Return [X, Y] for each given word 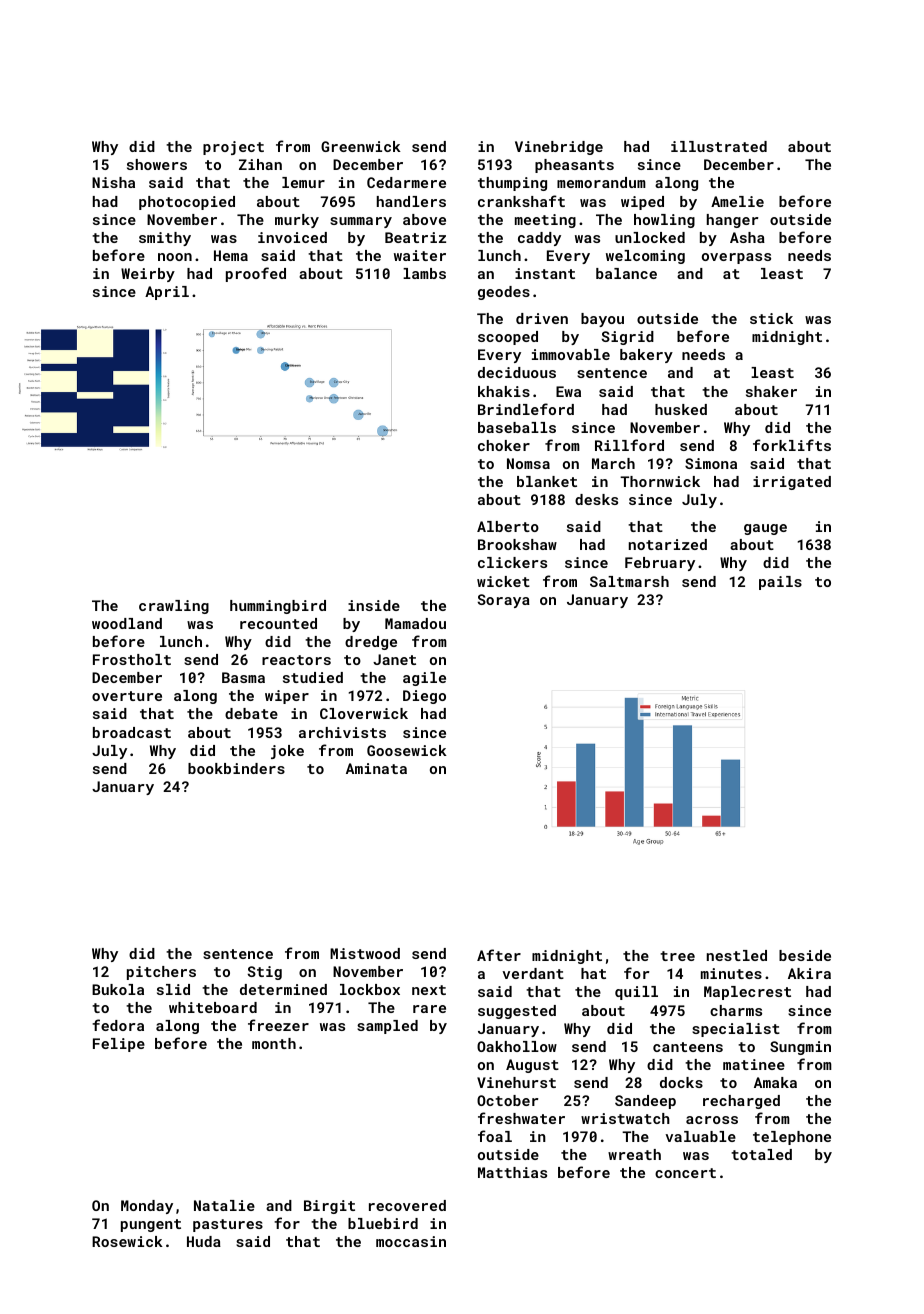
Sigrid [628, 338]
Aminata [376, 768]
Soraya [504, 601]
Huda [204, 1241]
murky [297, 221]
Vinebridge [559, 148]
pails [780, 583]
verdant [533, 973]
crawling [174, 607]
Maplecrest [747, 993]
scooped [508, 338]
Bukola [118, 989]
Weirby [148, 275]
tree [677, 956]
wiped [642, 203]
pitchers [161, 973]
